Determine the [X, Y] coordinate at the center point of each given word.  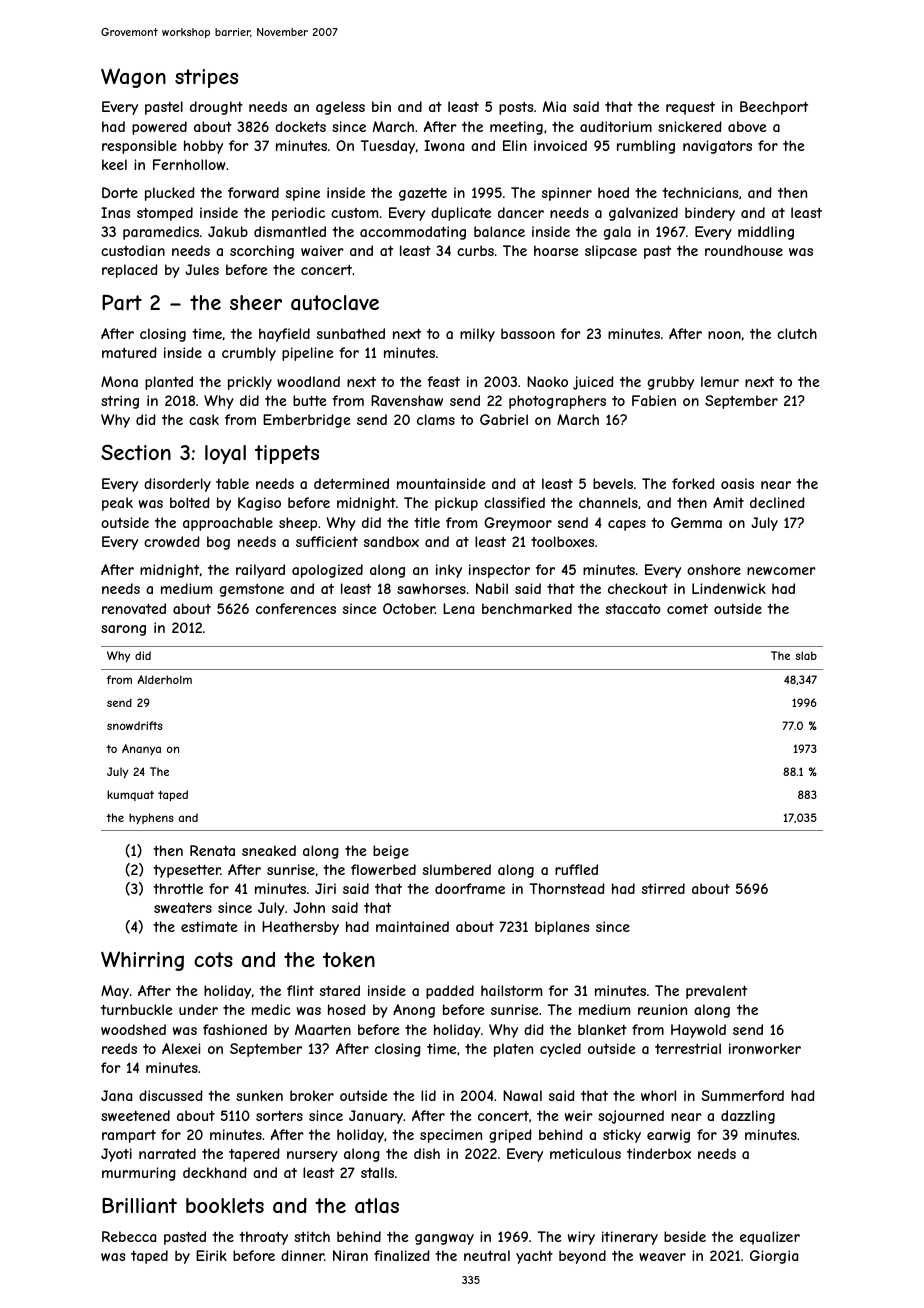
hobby [203, 147]
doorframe [470, 888]
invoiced [560, 145]
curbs [475, 250]
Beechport [774, 108]
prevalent [716, 992]
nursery [312, 1156]
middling [766, 233]
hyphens [151, 818]
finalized [402, 1255]
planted [169, 383]
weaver [662, 1257]
